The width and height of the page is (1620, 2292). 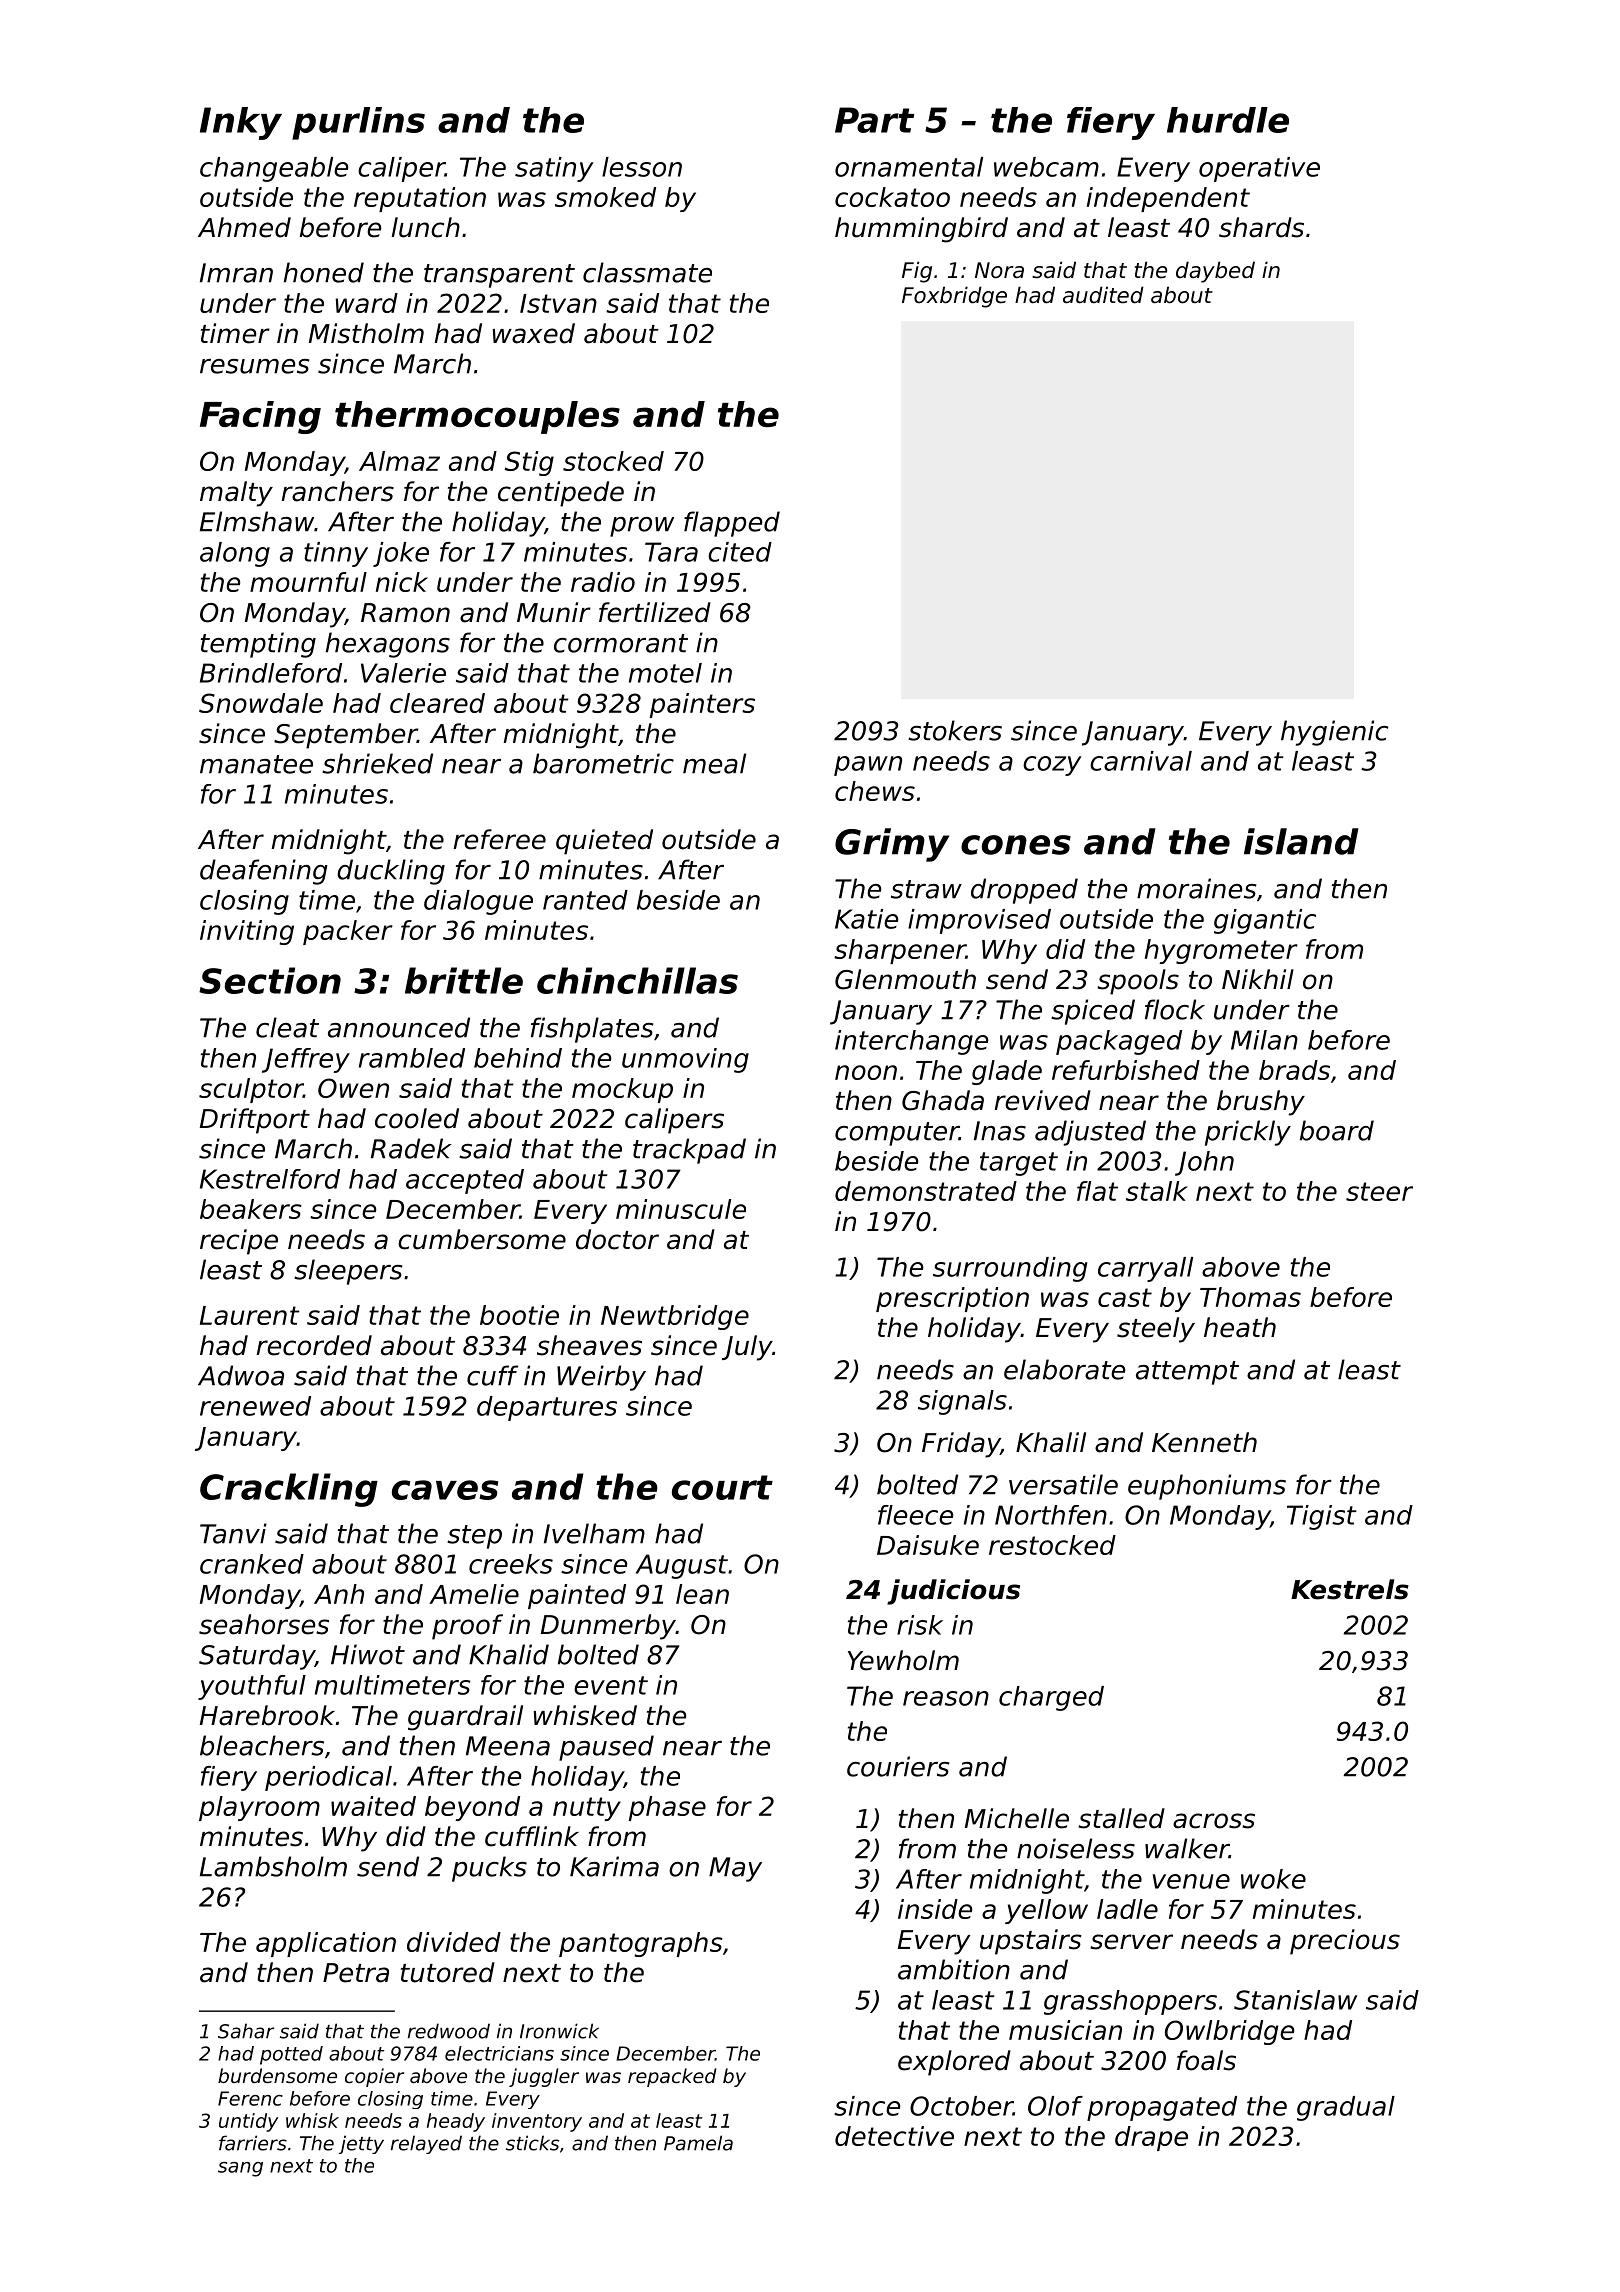 I want to click on daybed, so click(x=1215, y=272).
